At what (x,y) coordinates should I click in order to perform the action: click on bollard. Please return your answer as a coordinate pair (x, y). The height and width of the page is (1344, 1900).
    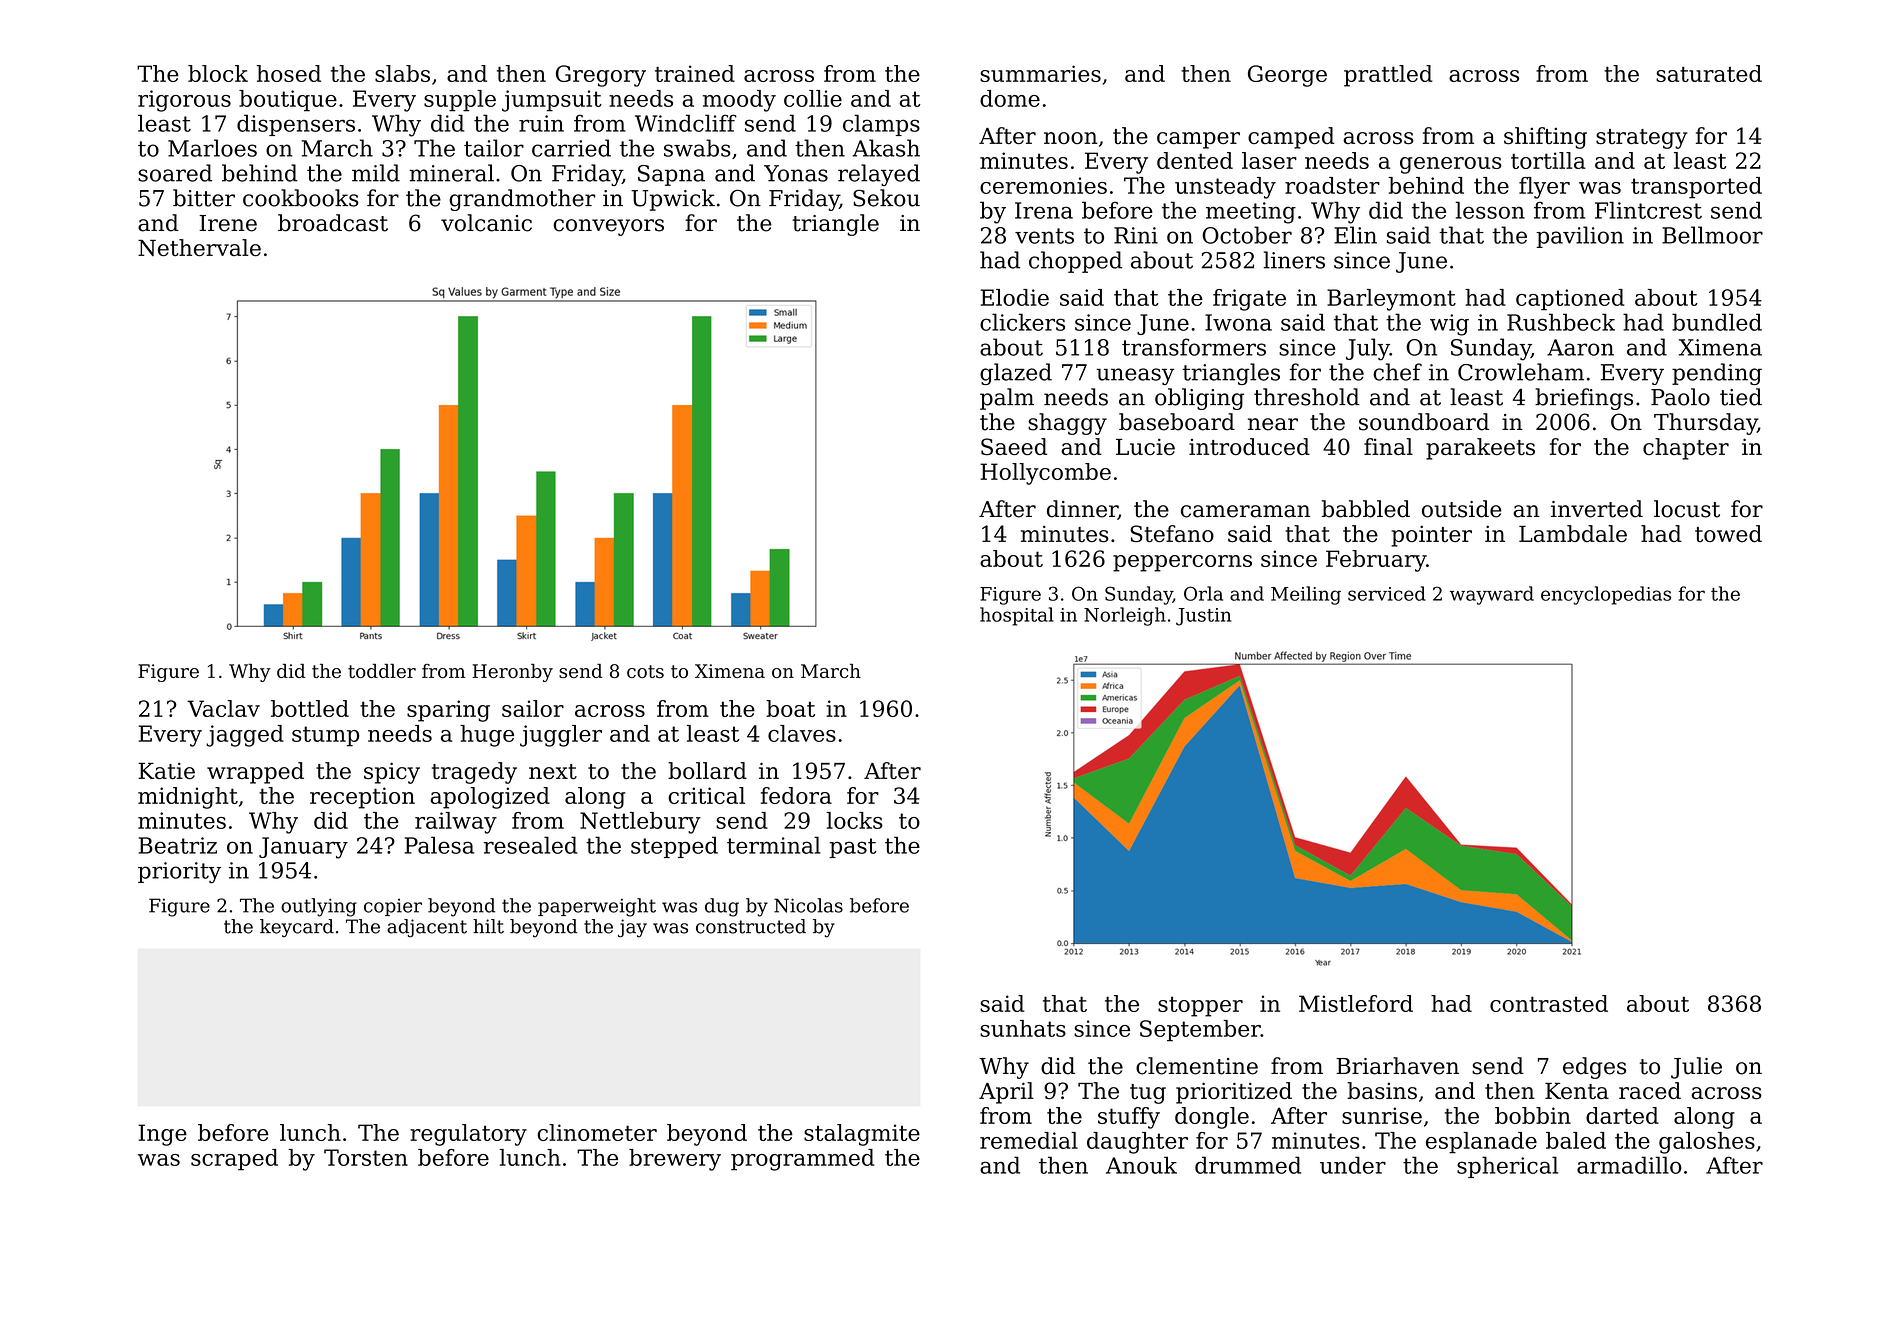
    Looking at the image, I should click on (707, 770).
